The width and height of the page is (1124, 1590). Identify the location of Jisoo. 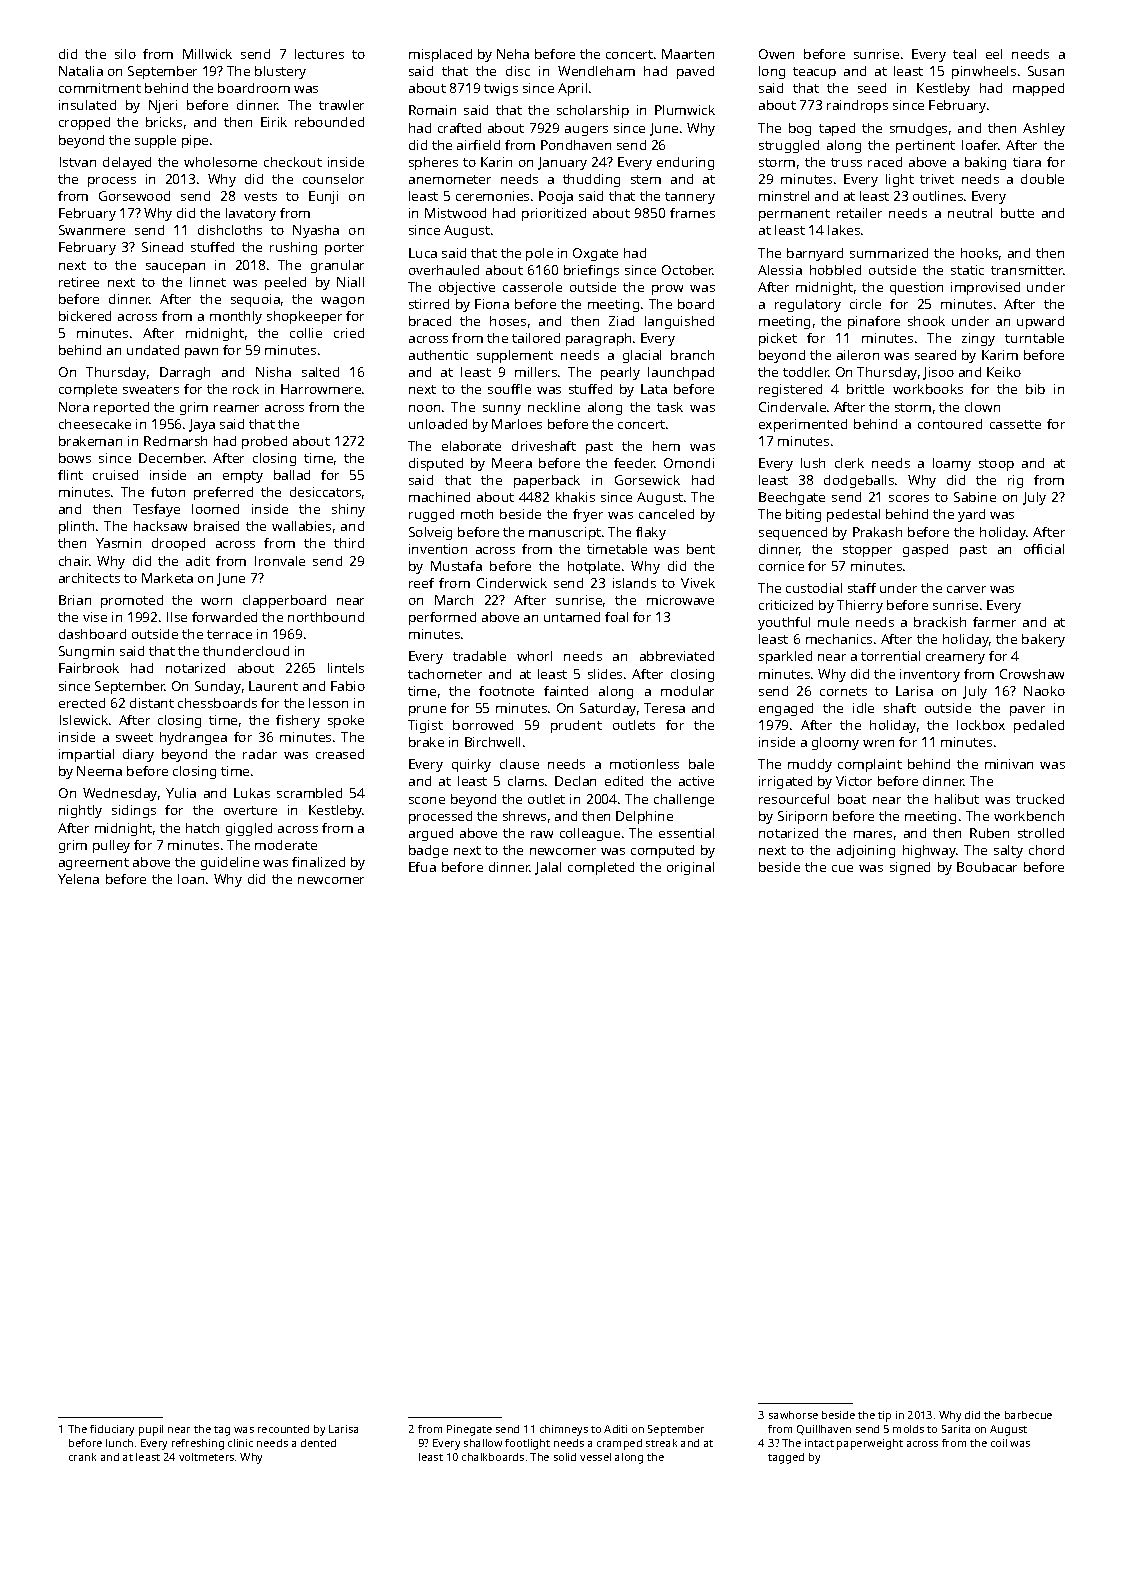
(938, 373).
